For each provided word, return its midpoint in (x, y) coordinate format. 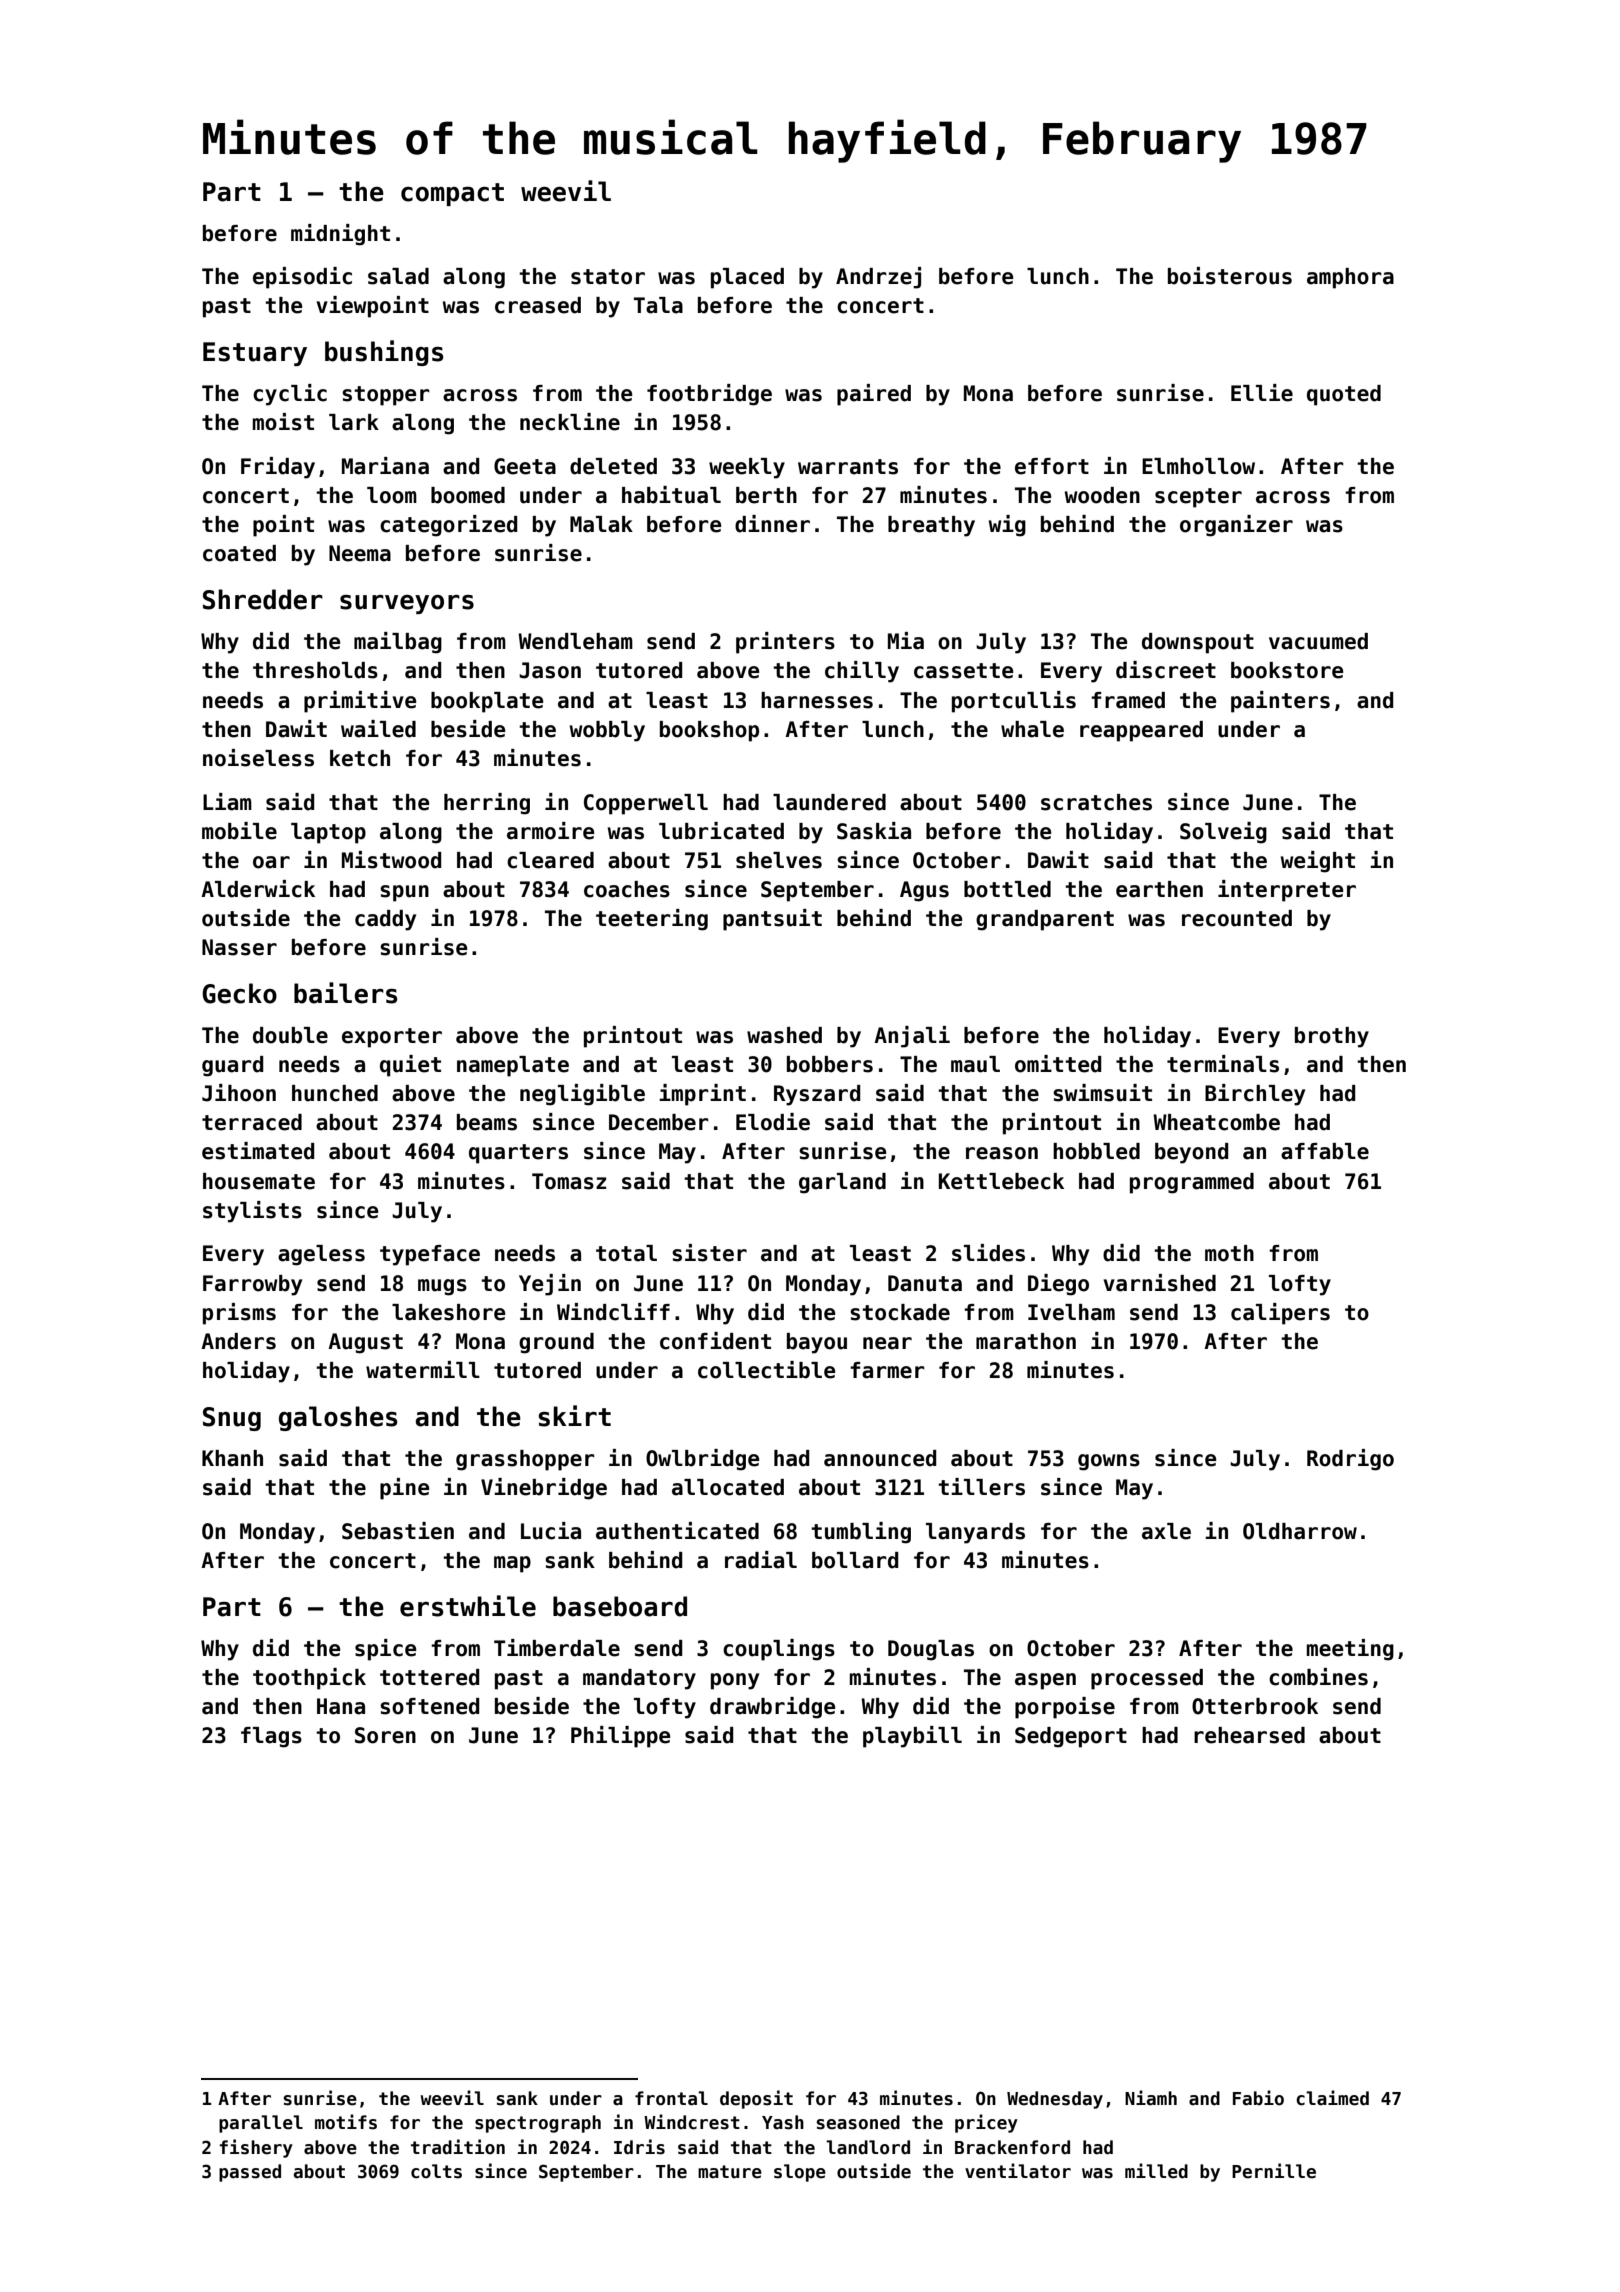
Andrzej (878, 278)
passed (250, 2173)
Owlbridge (703, 1460)
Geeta (525, 466)
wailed (378, 729)
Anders (238, 1341)
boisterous (1230, 276)
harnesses (817, 700)
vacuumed (1318, 641)
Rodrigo (1350, 1460)
